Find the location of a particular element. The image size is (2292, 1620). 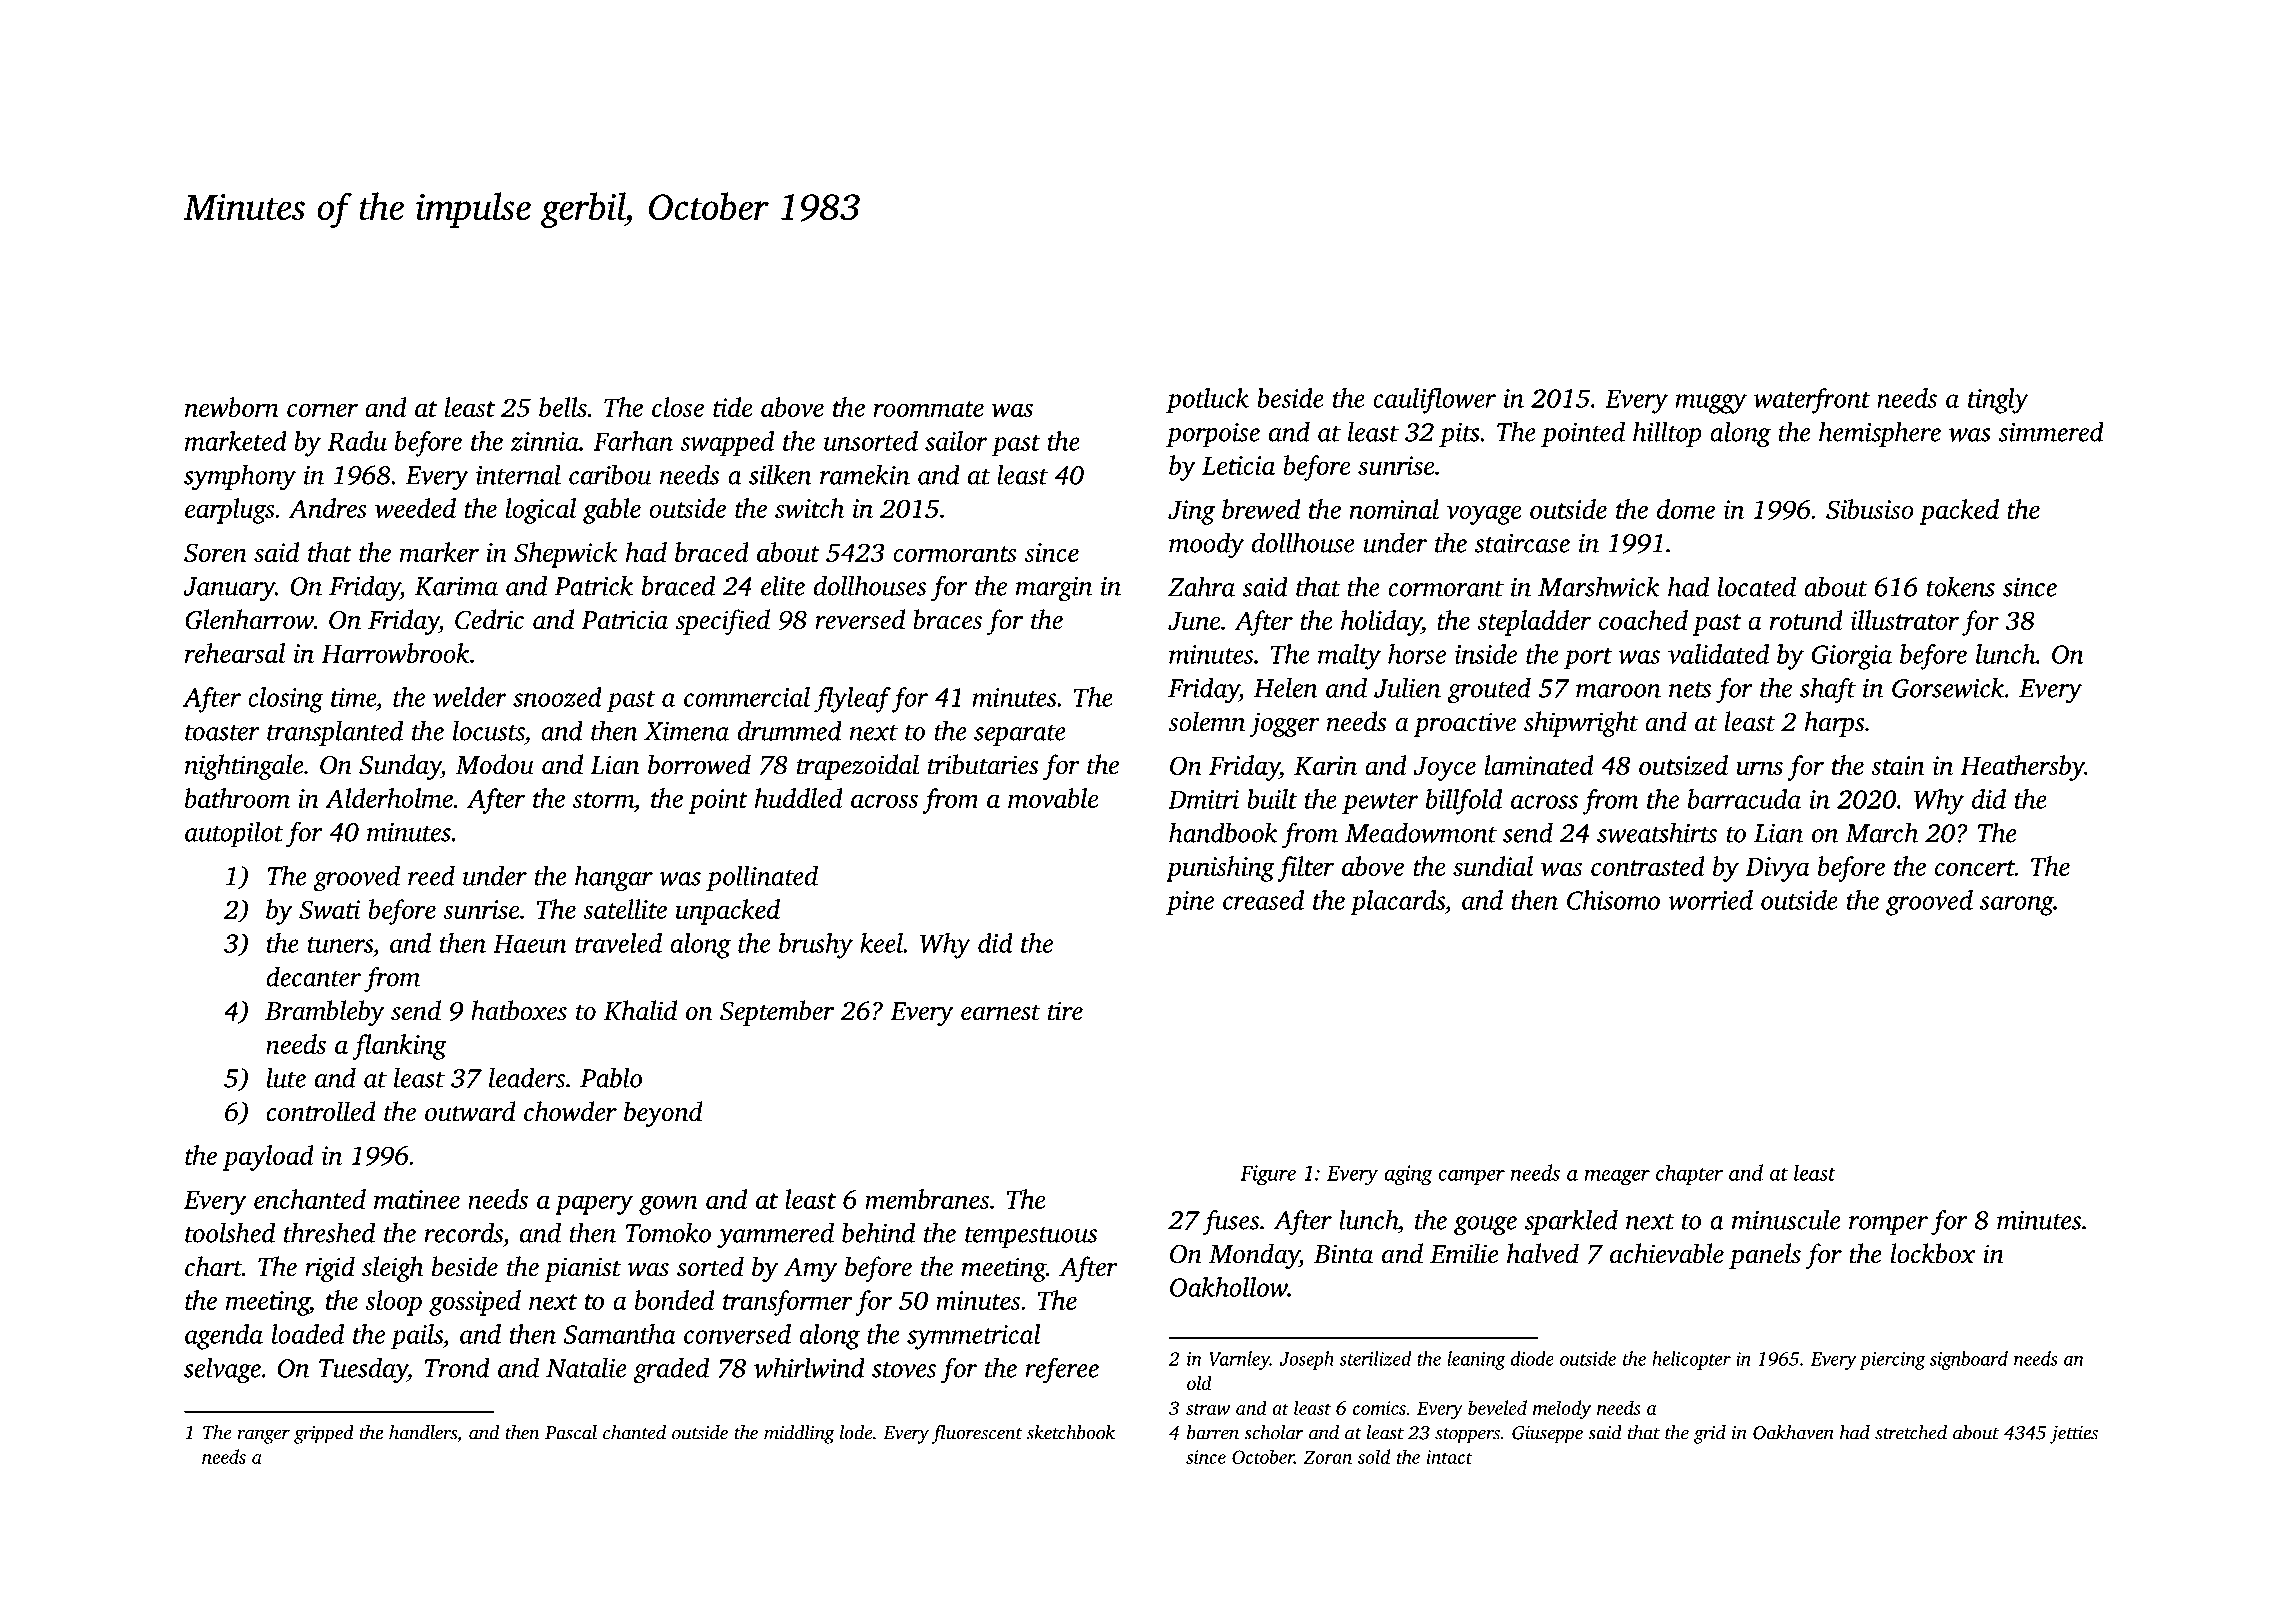

coached is located at coordinates (1643, 620).
